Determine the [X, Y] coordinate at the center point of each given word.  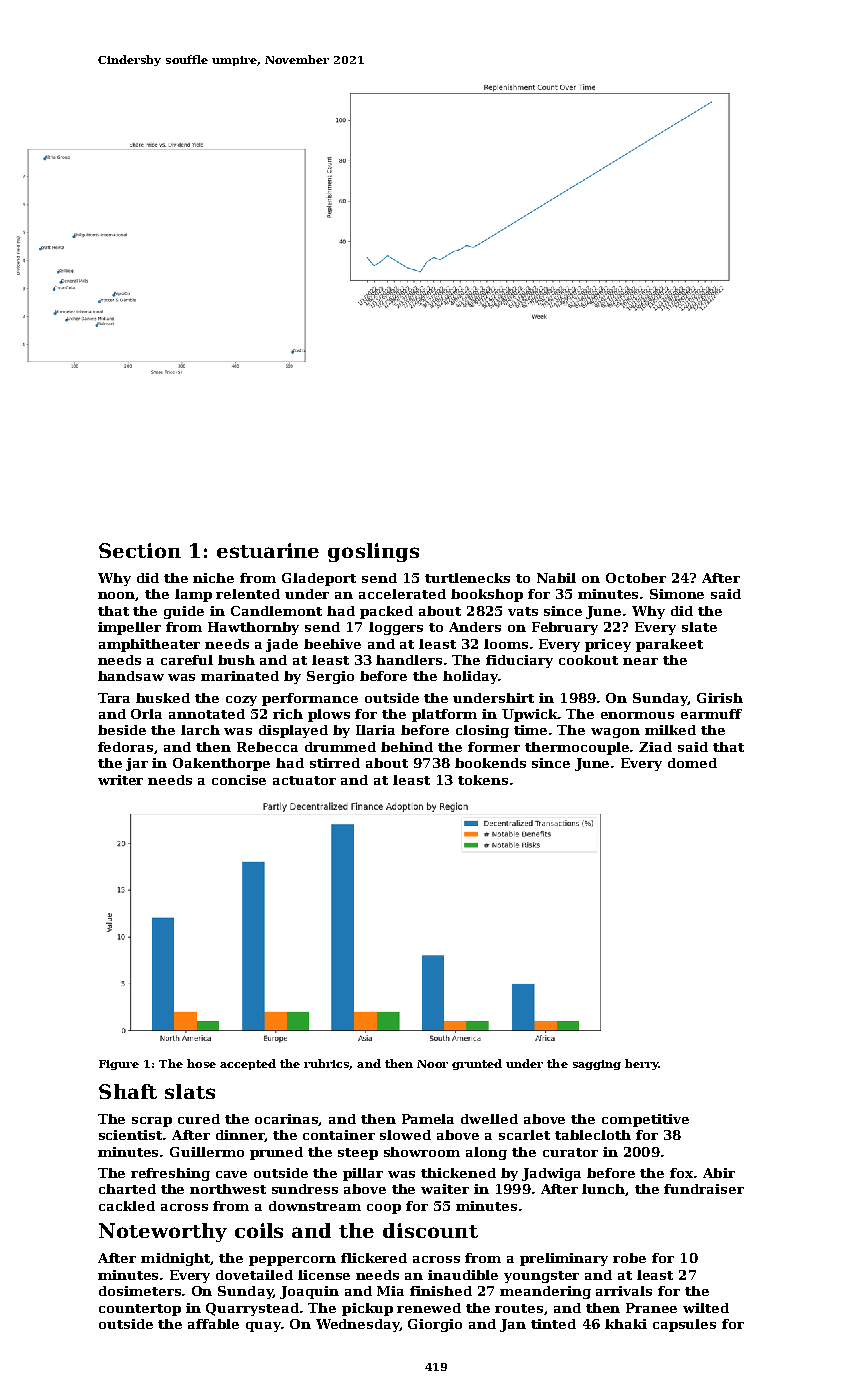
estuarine [268, 550]
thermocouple [577, 748]
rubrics [326, 1063]
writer [120, 780]
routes [519, 1308]
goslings [373, 552]
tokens [483, 780]
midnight [176, 1259]
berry [641, 1064]
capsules [684, 1325]
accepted [248, 1064]
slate [699, 627]
